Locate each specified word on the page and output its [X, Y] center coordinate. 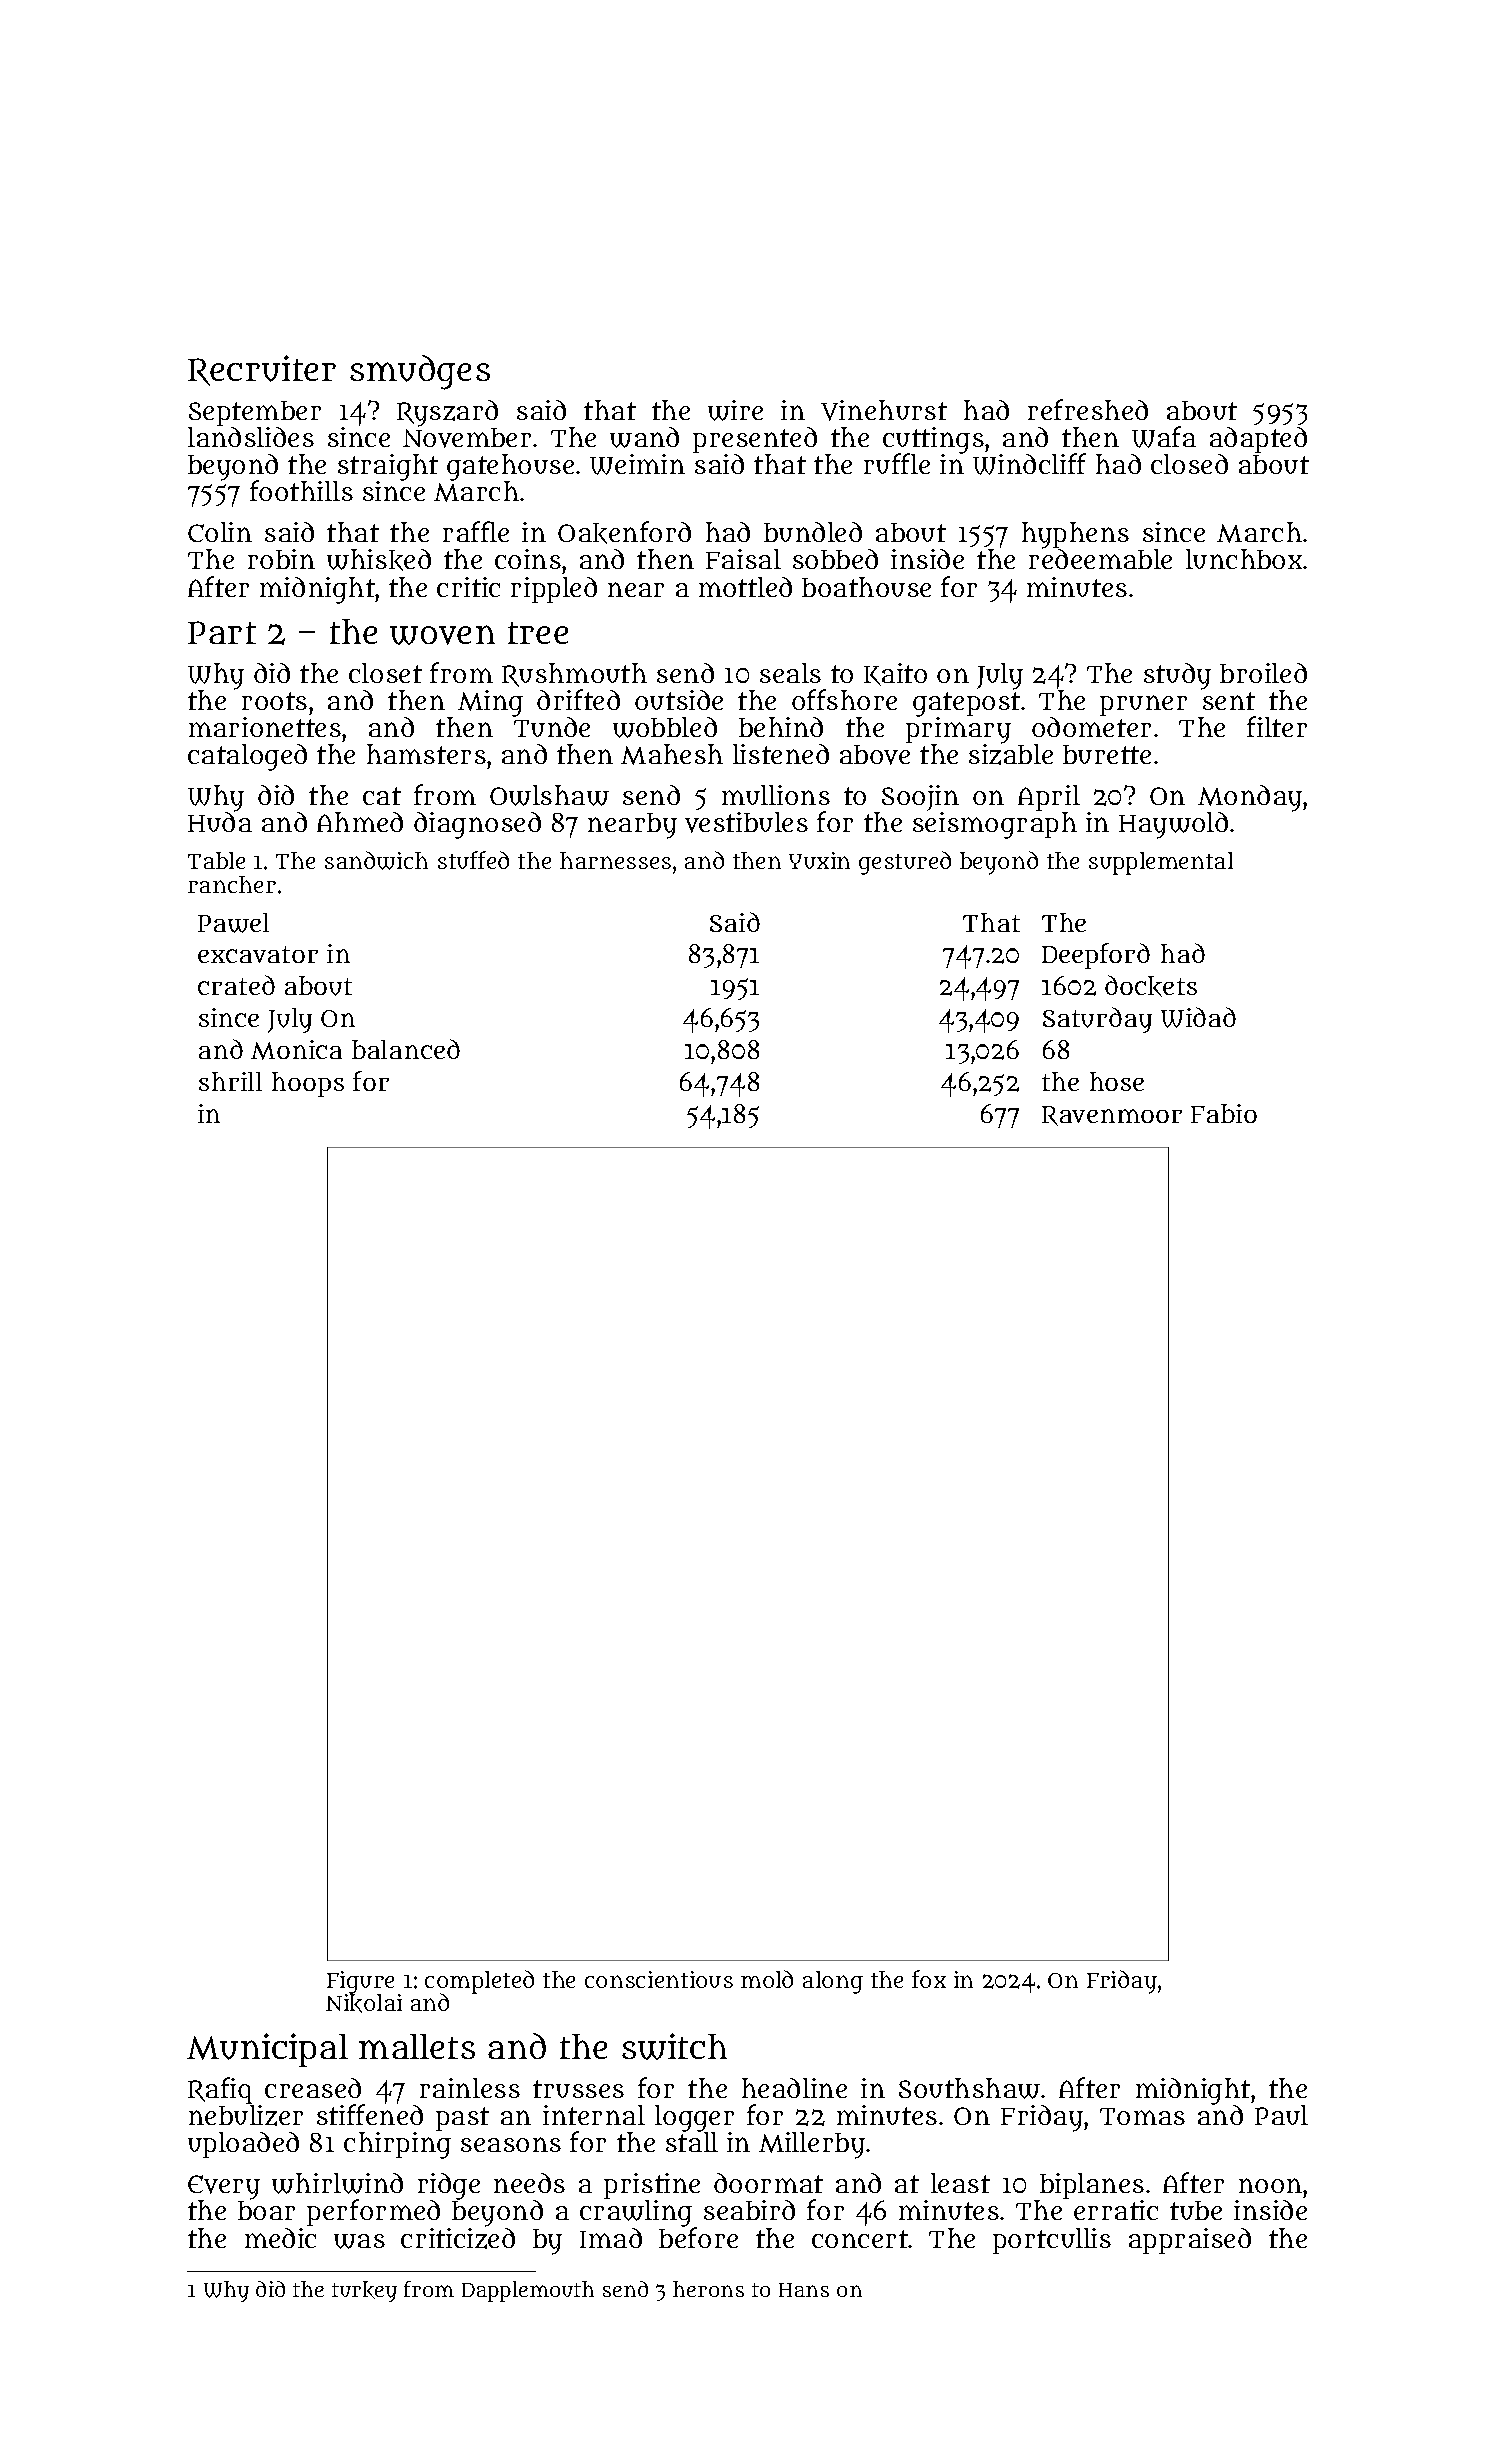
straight [387, 468]
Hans [804, 2290]
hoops [308, 1084]
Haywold [1173, 825]
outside [679, 700]
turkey [364, 2291]
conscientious [659, 1979]
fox [929, 1979]
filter [1277, 726]
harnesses [615, 860]
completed [479, 1982]
